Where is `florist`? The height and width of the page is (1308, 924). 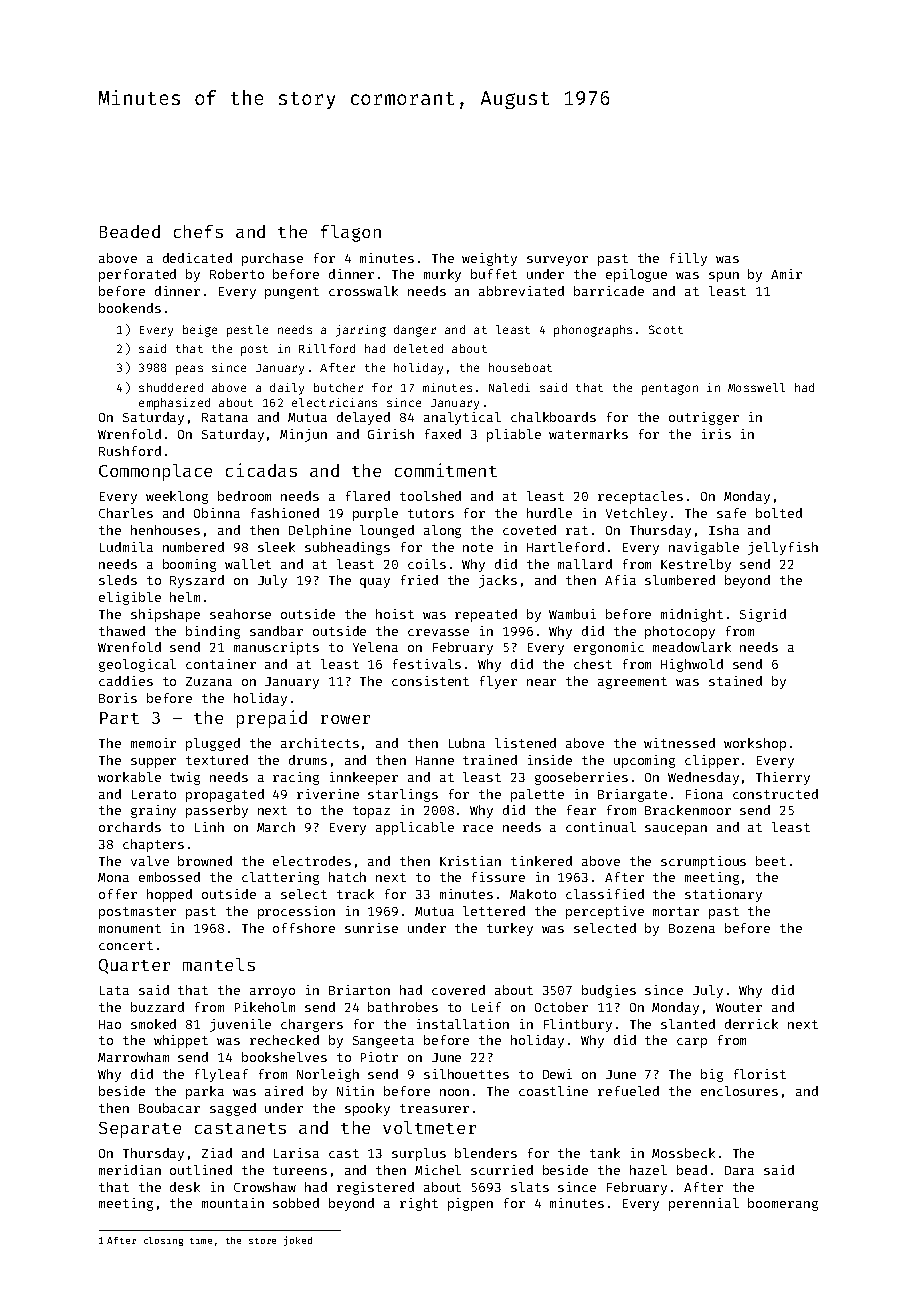 florist is located at coordinates (760, 1074).
